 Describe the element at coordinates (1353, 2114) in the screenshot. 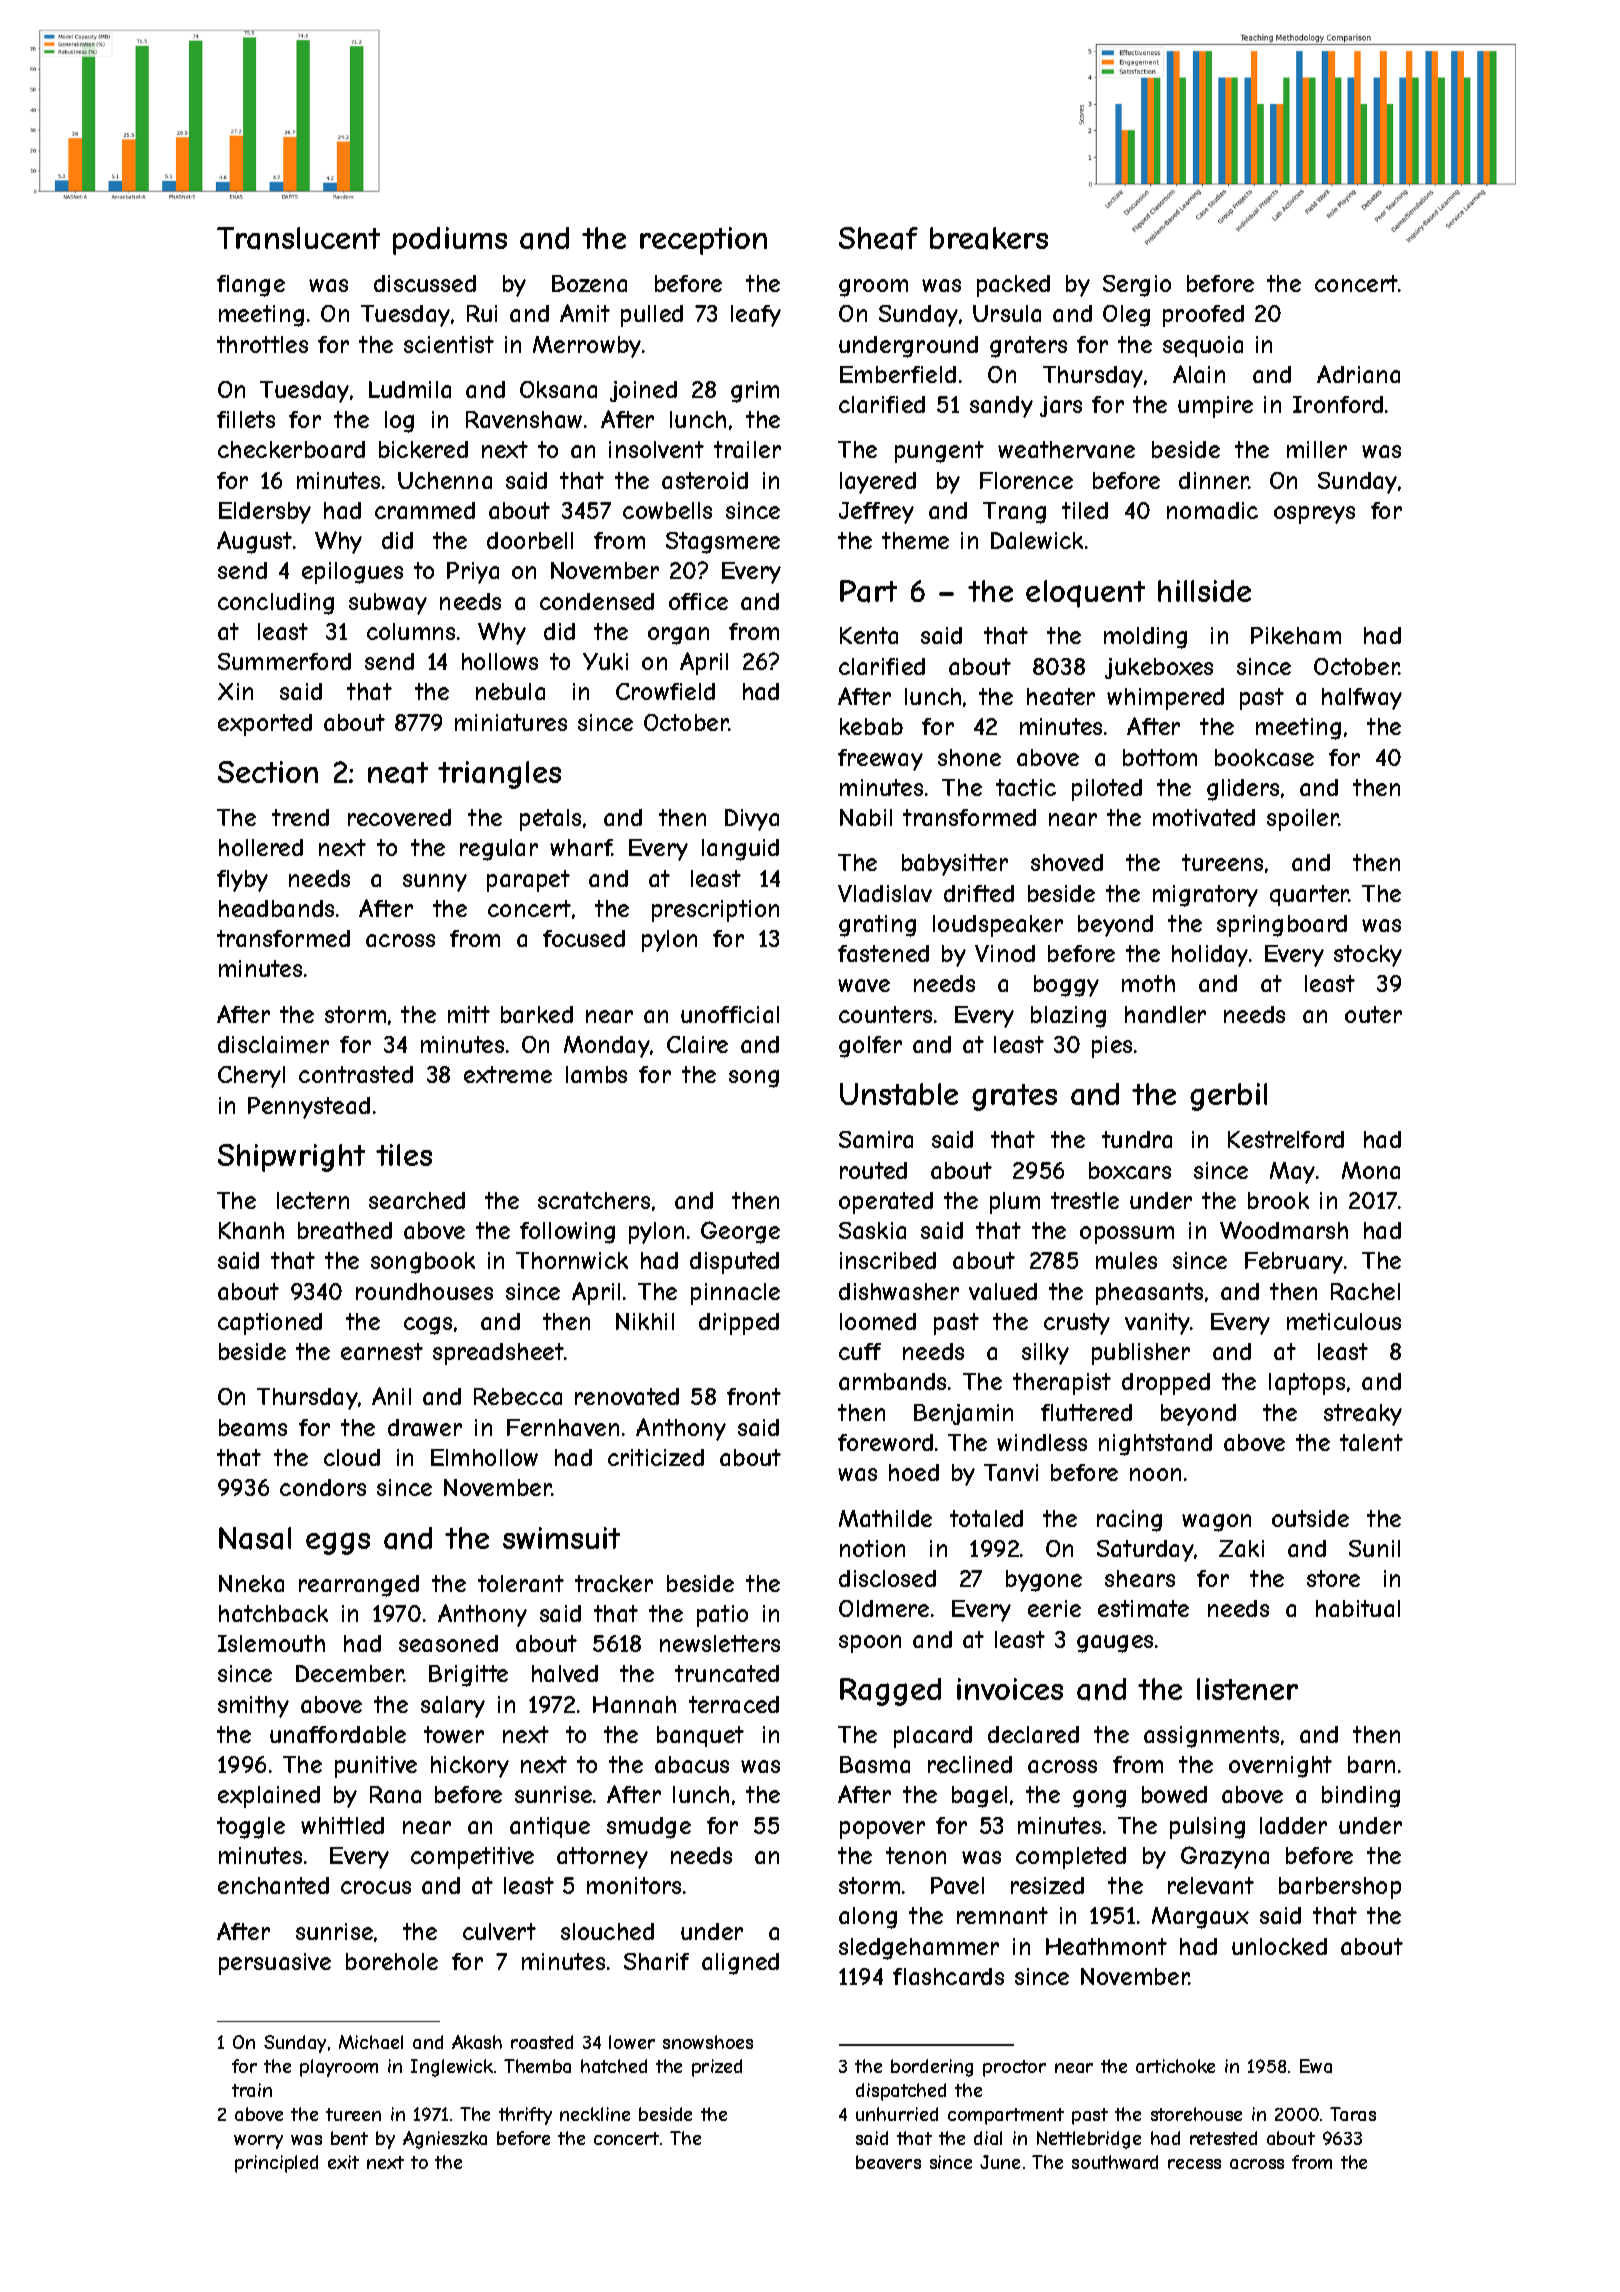

I see `Taras` at that location.
